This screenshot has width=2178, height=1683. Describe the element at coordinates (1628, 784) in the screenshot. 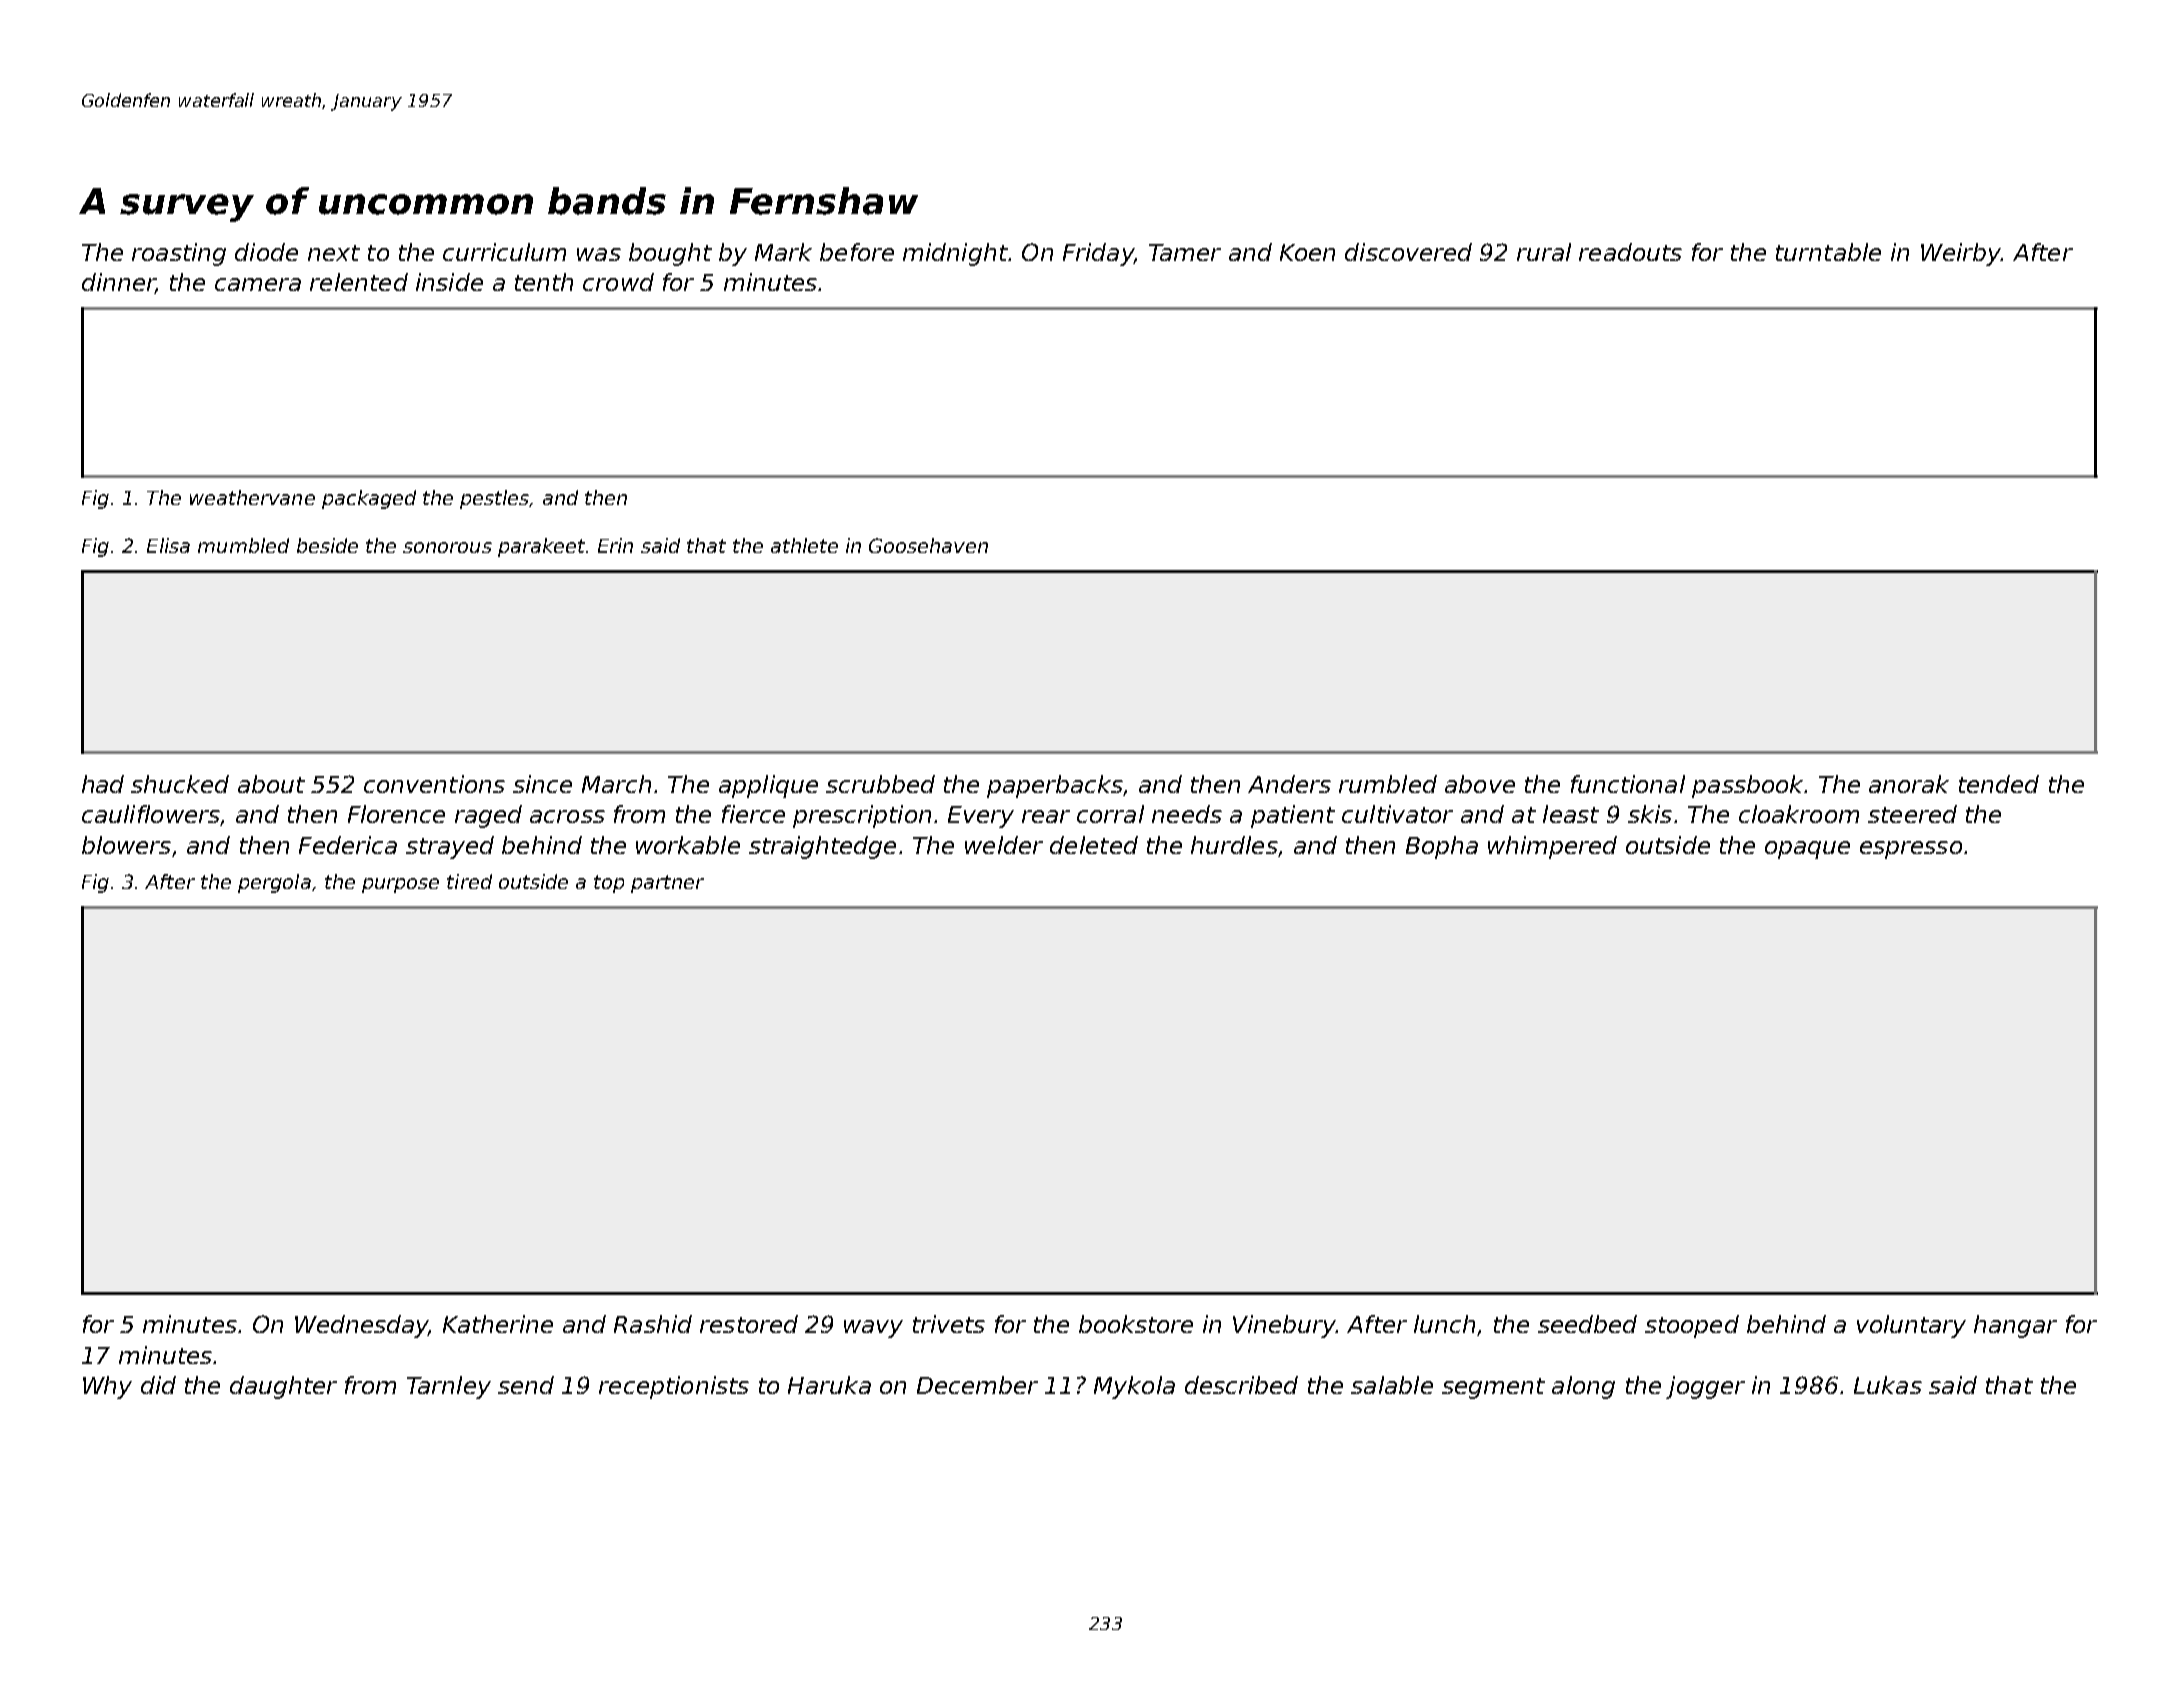

I see `functional` at that location.
